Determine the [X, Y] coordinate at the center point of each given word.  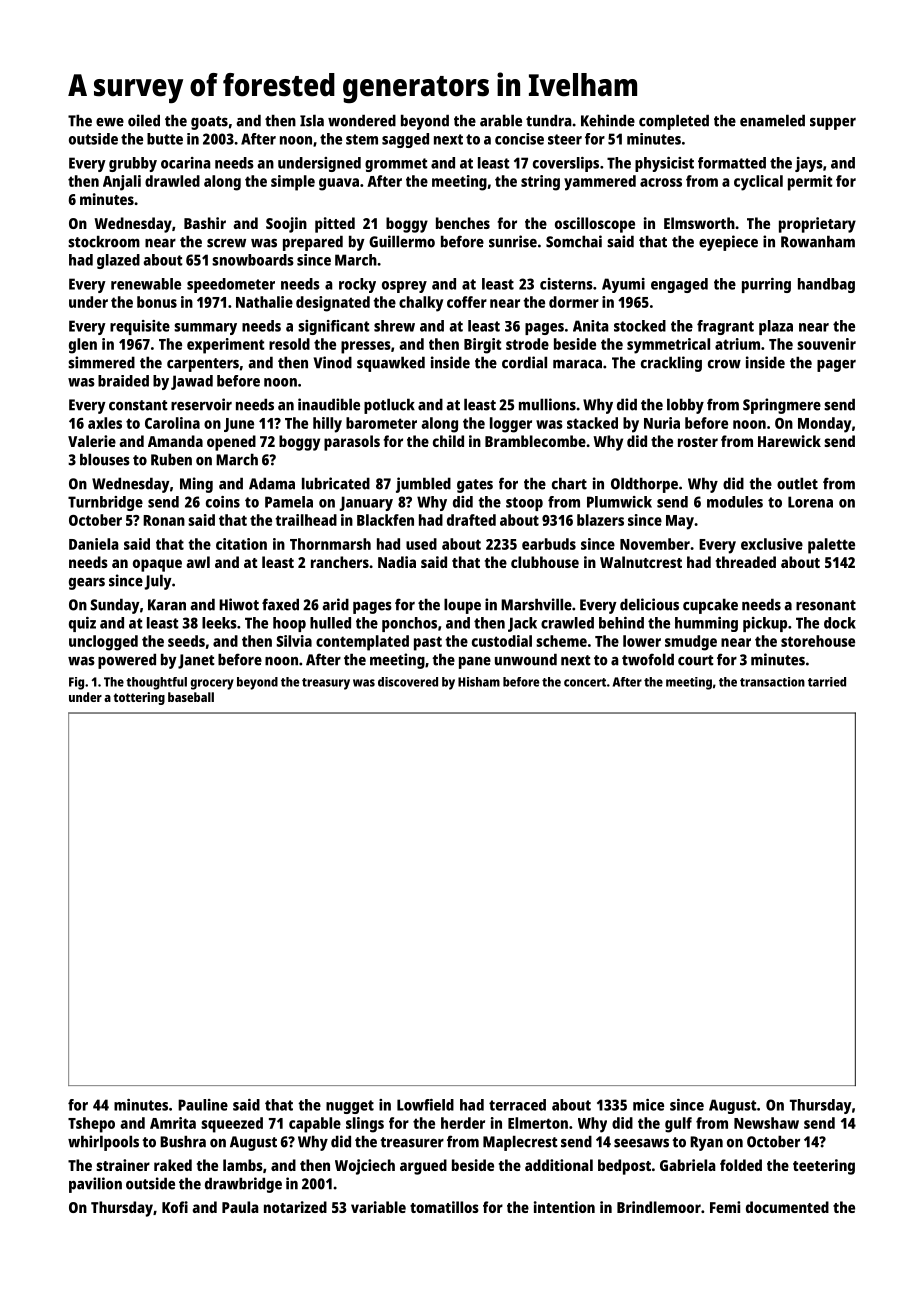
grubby [133, 164]
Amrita [173, 1123]
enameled [772, 120]
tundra [549, 120]
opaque [157, 565]
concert [585, 682]
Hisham [479, 682]
